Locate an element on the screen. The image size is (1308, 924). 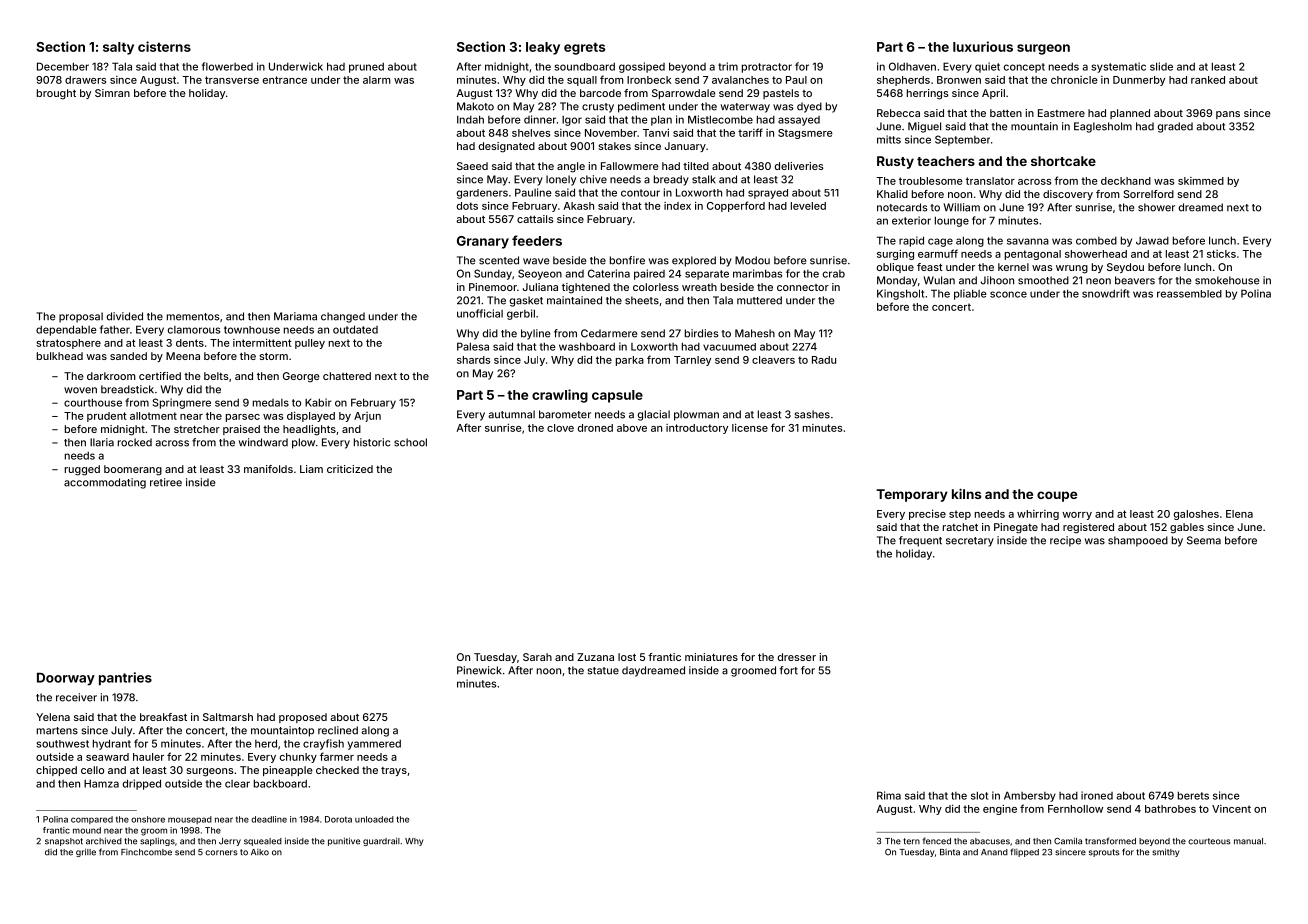
bulkhead is located at coordinates (60, 356).
